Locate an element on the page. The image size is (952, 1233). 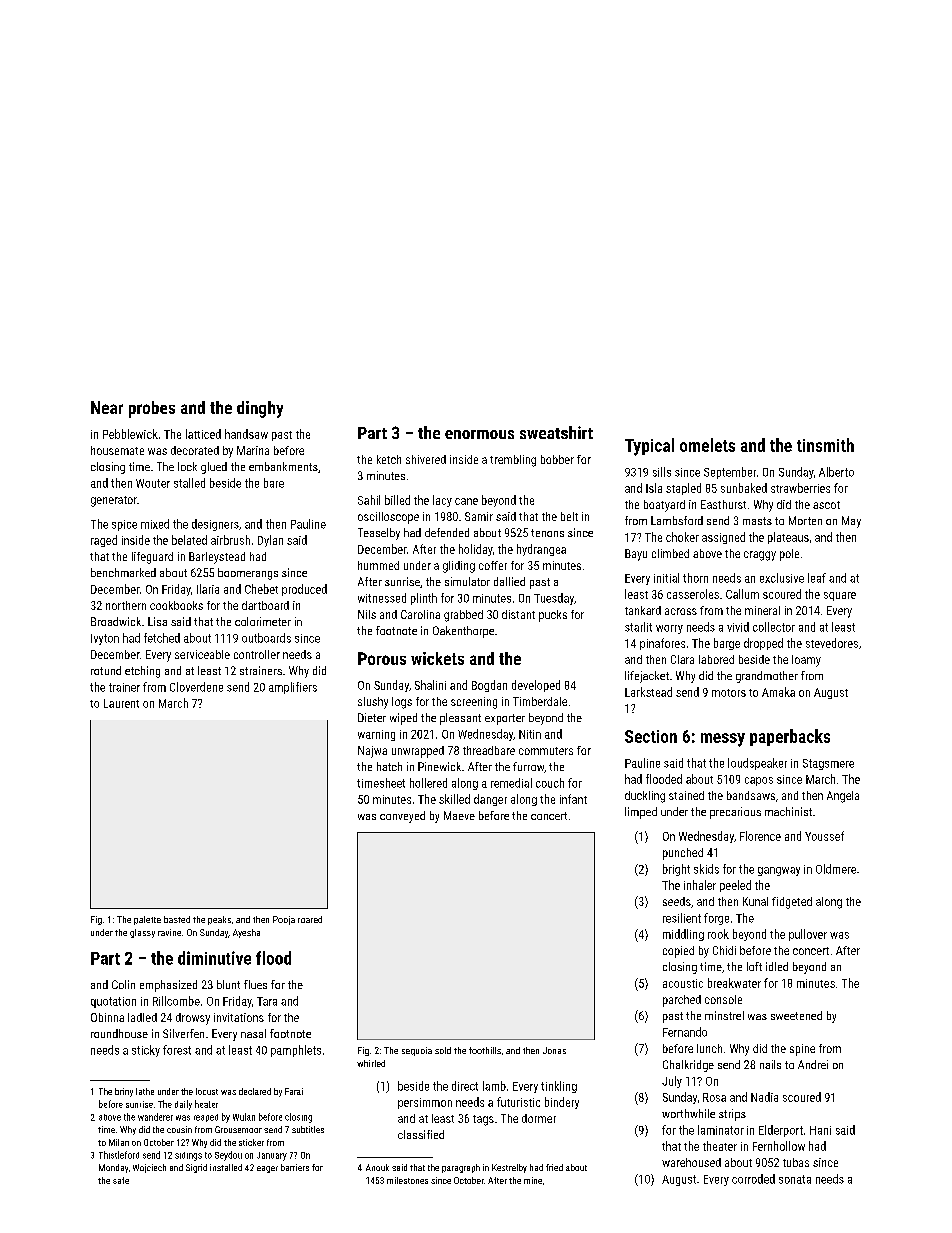
corroded is located at coordinates (753, 1179).
